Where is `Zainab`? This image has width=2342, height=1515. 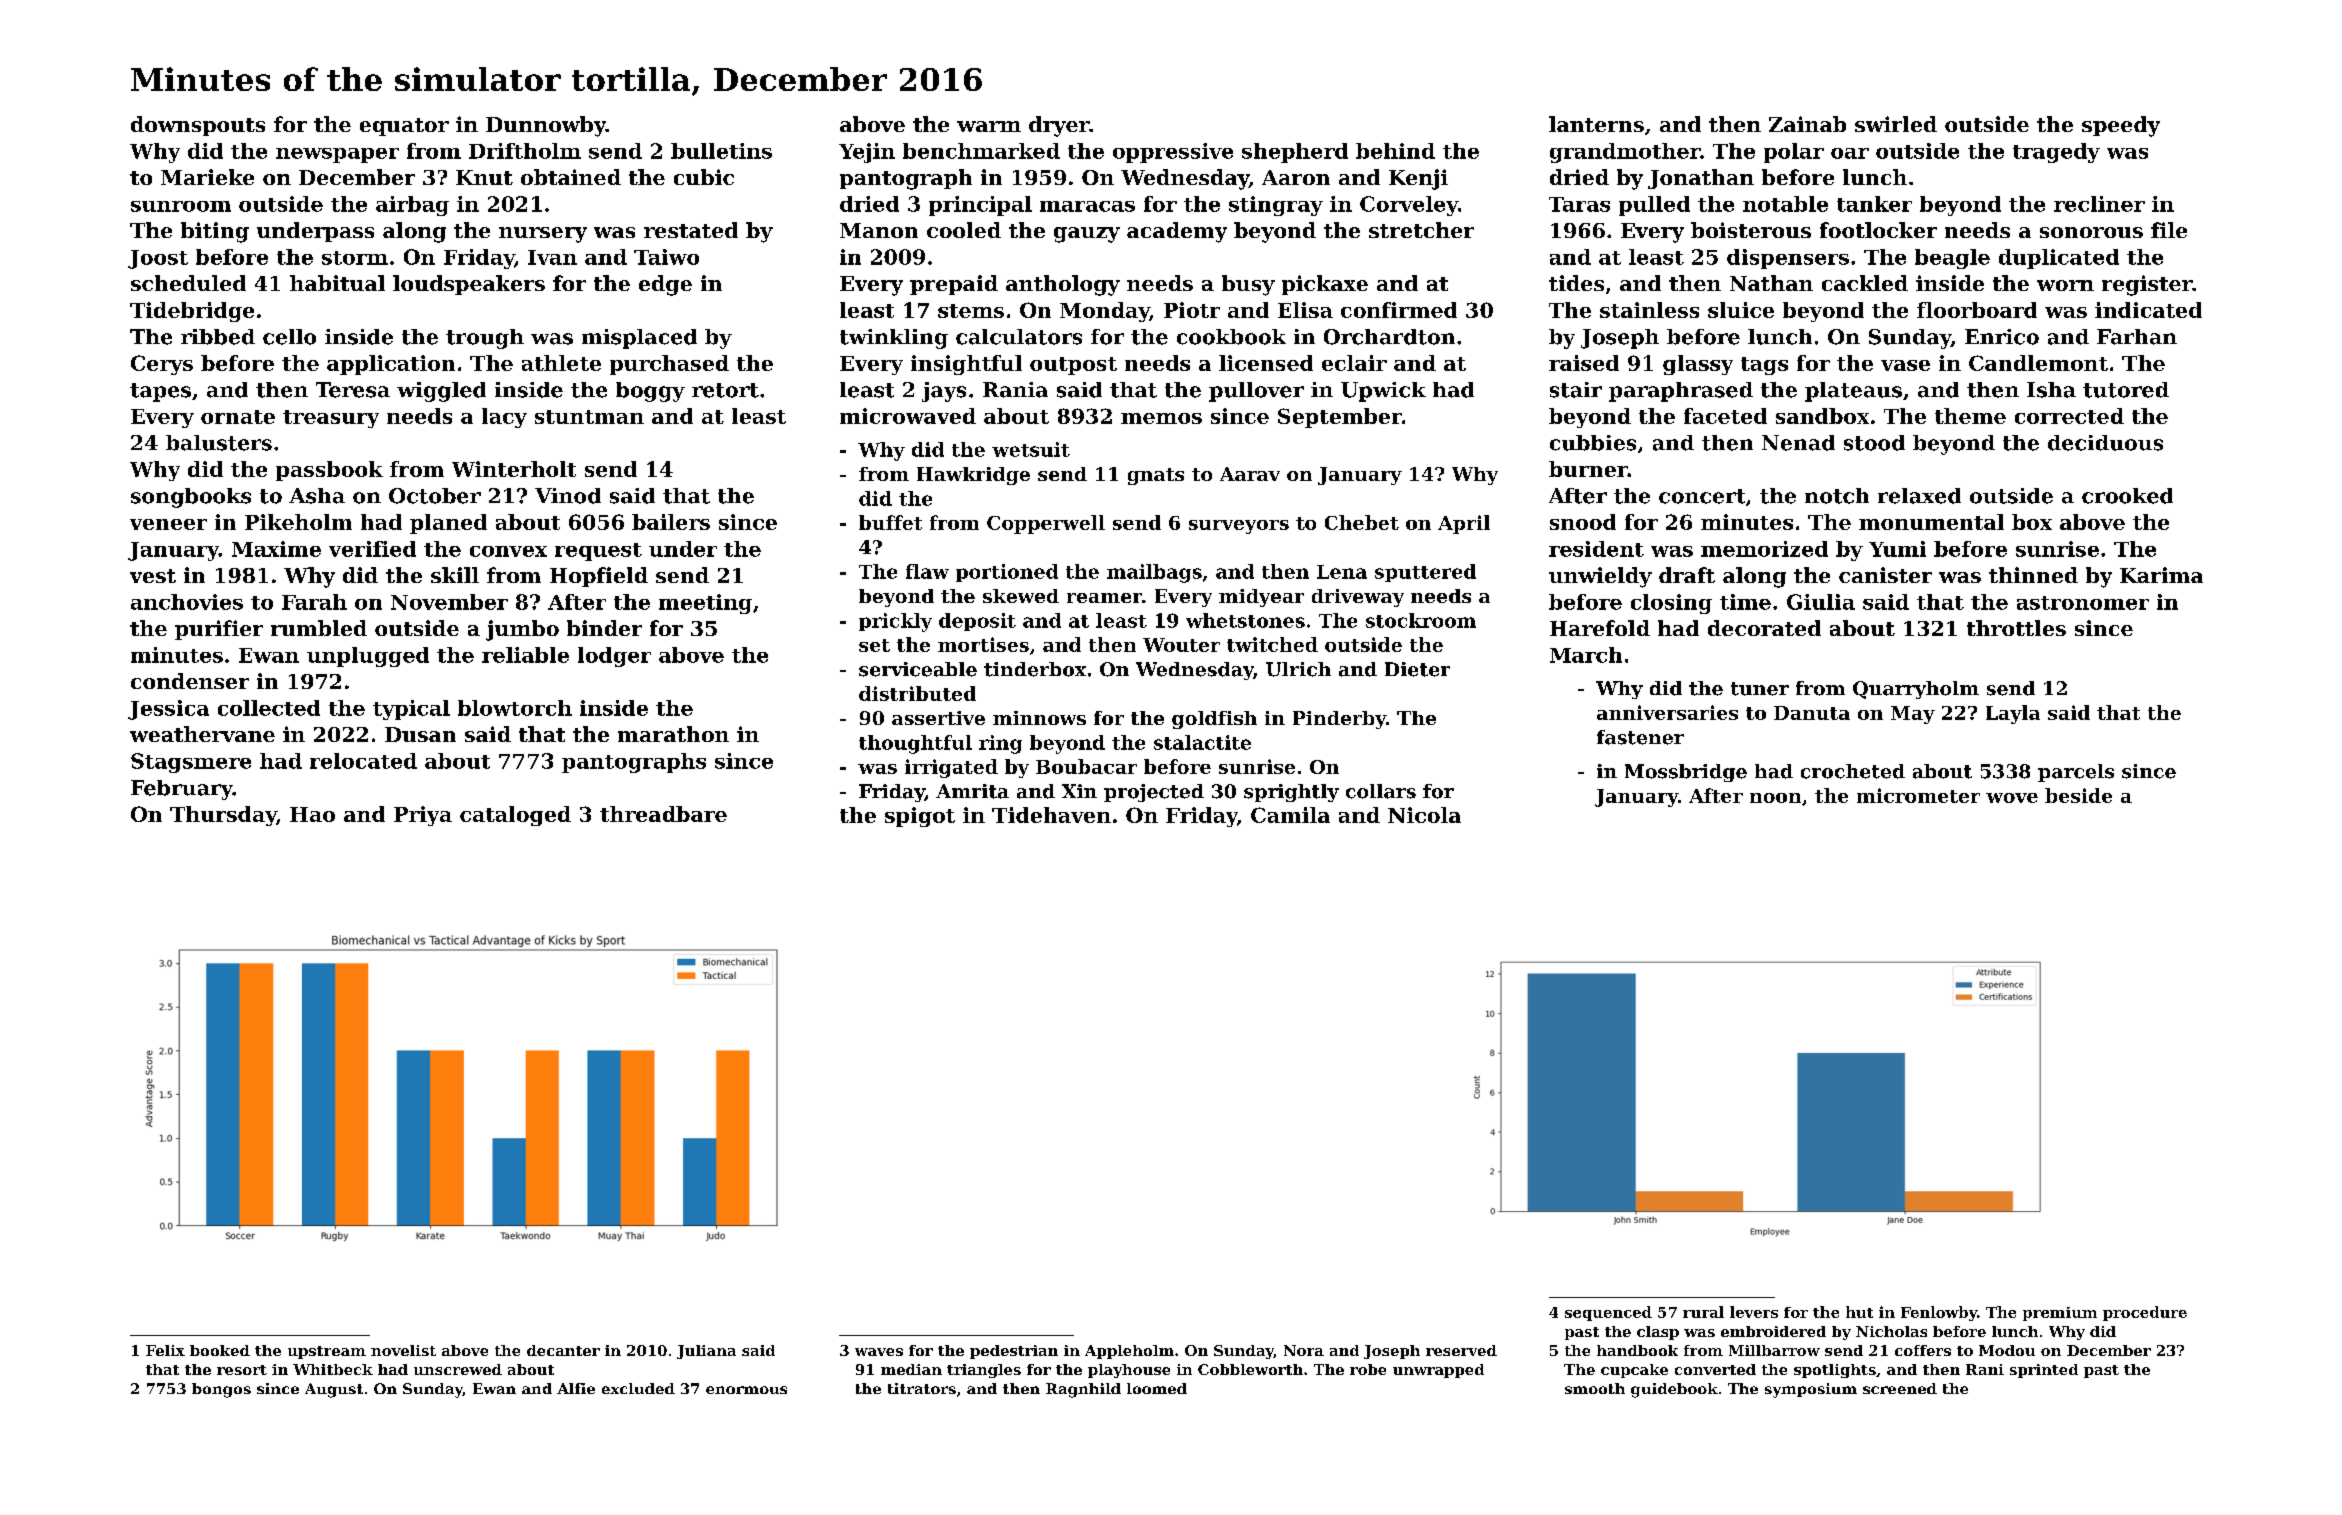
Zainab is located at coordinates (1807, 124).
